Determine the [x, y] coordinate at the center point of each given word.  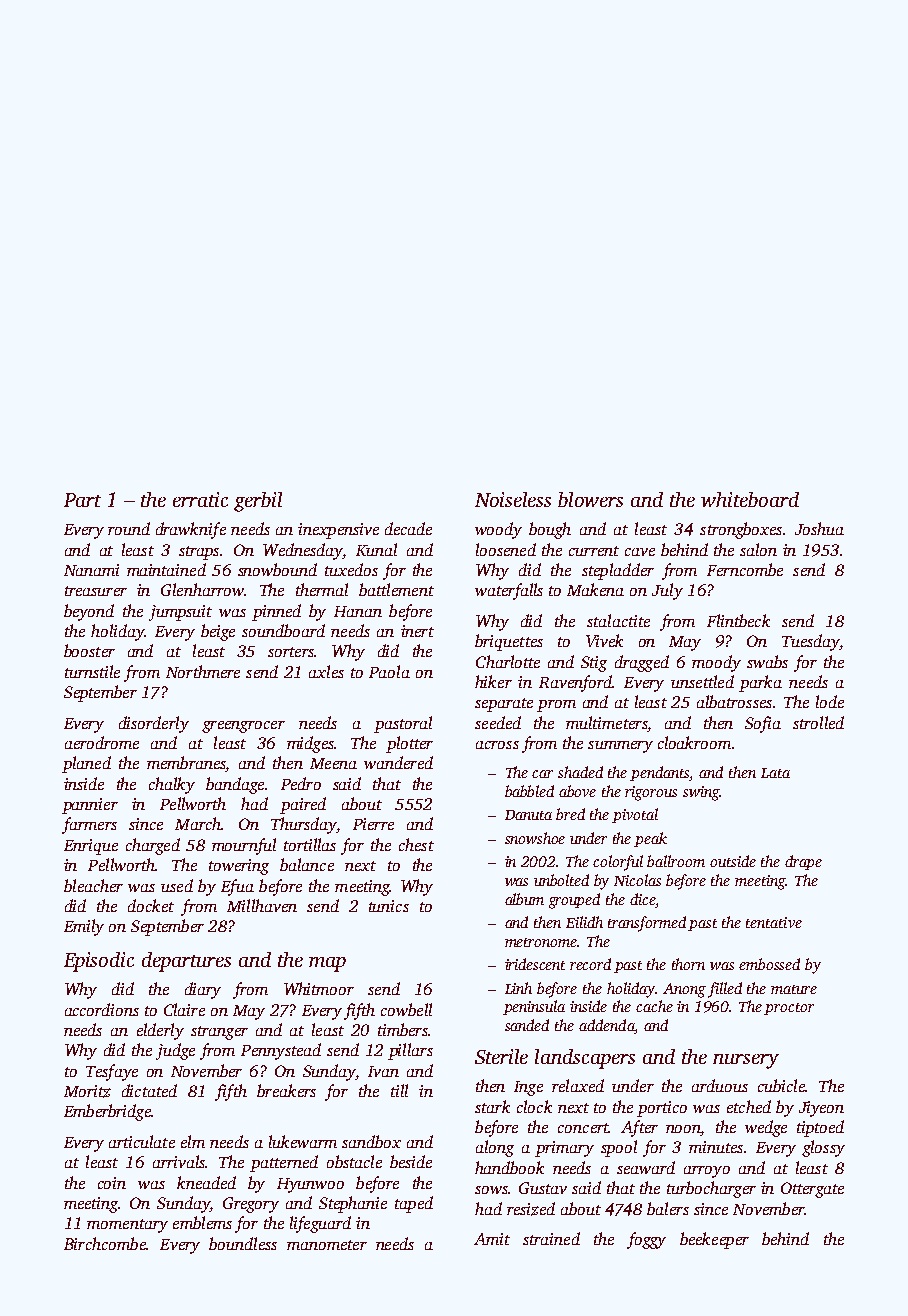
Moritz [87, 1091]
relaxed [578, 1085]
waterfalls [509, 591]
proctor [789, 1009]
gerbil [258, 502]
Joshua [819, 528]
